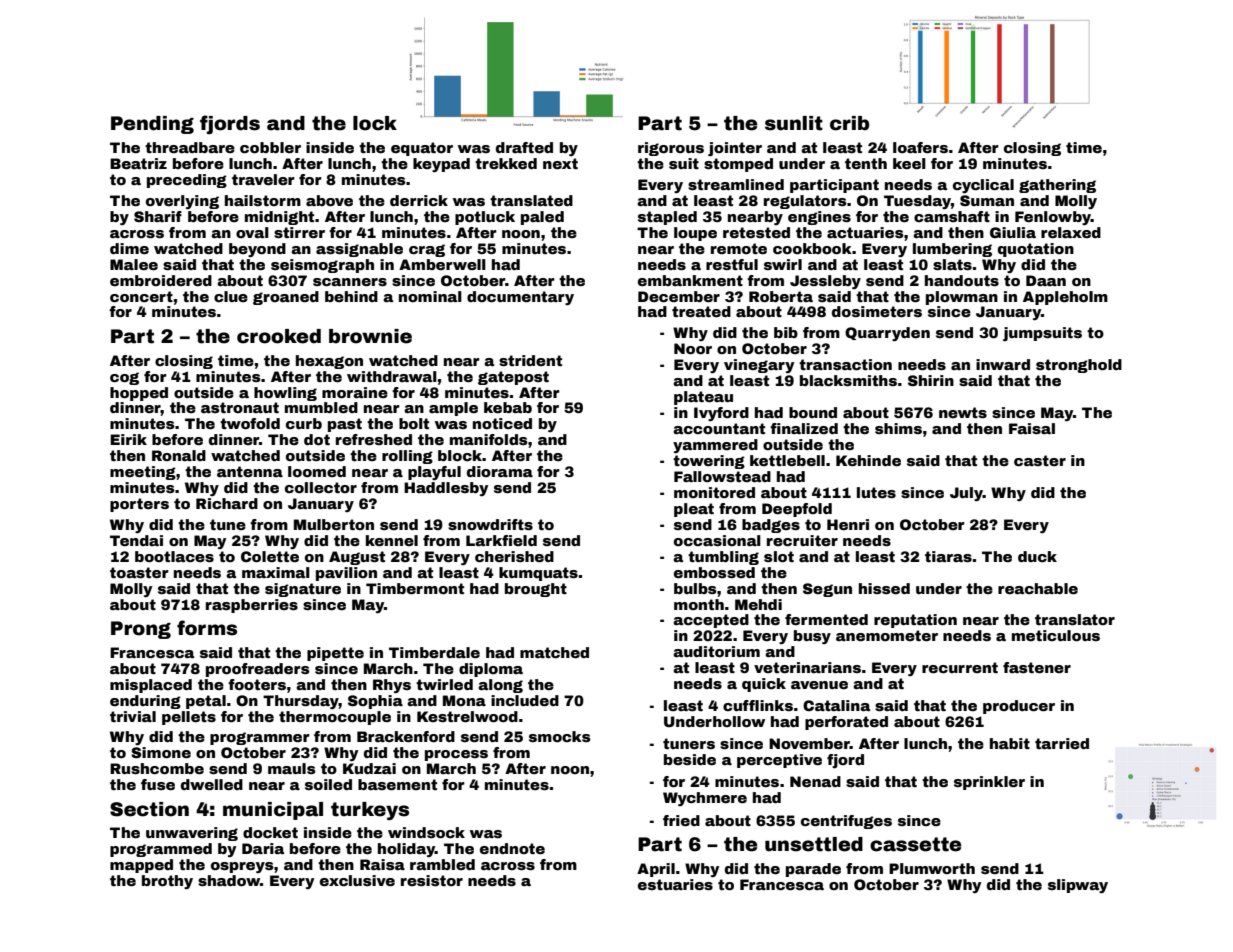  I want to click on jointer, so click(735, 149).
